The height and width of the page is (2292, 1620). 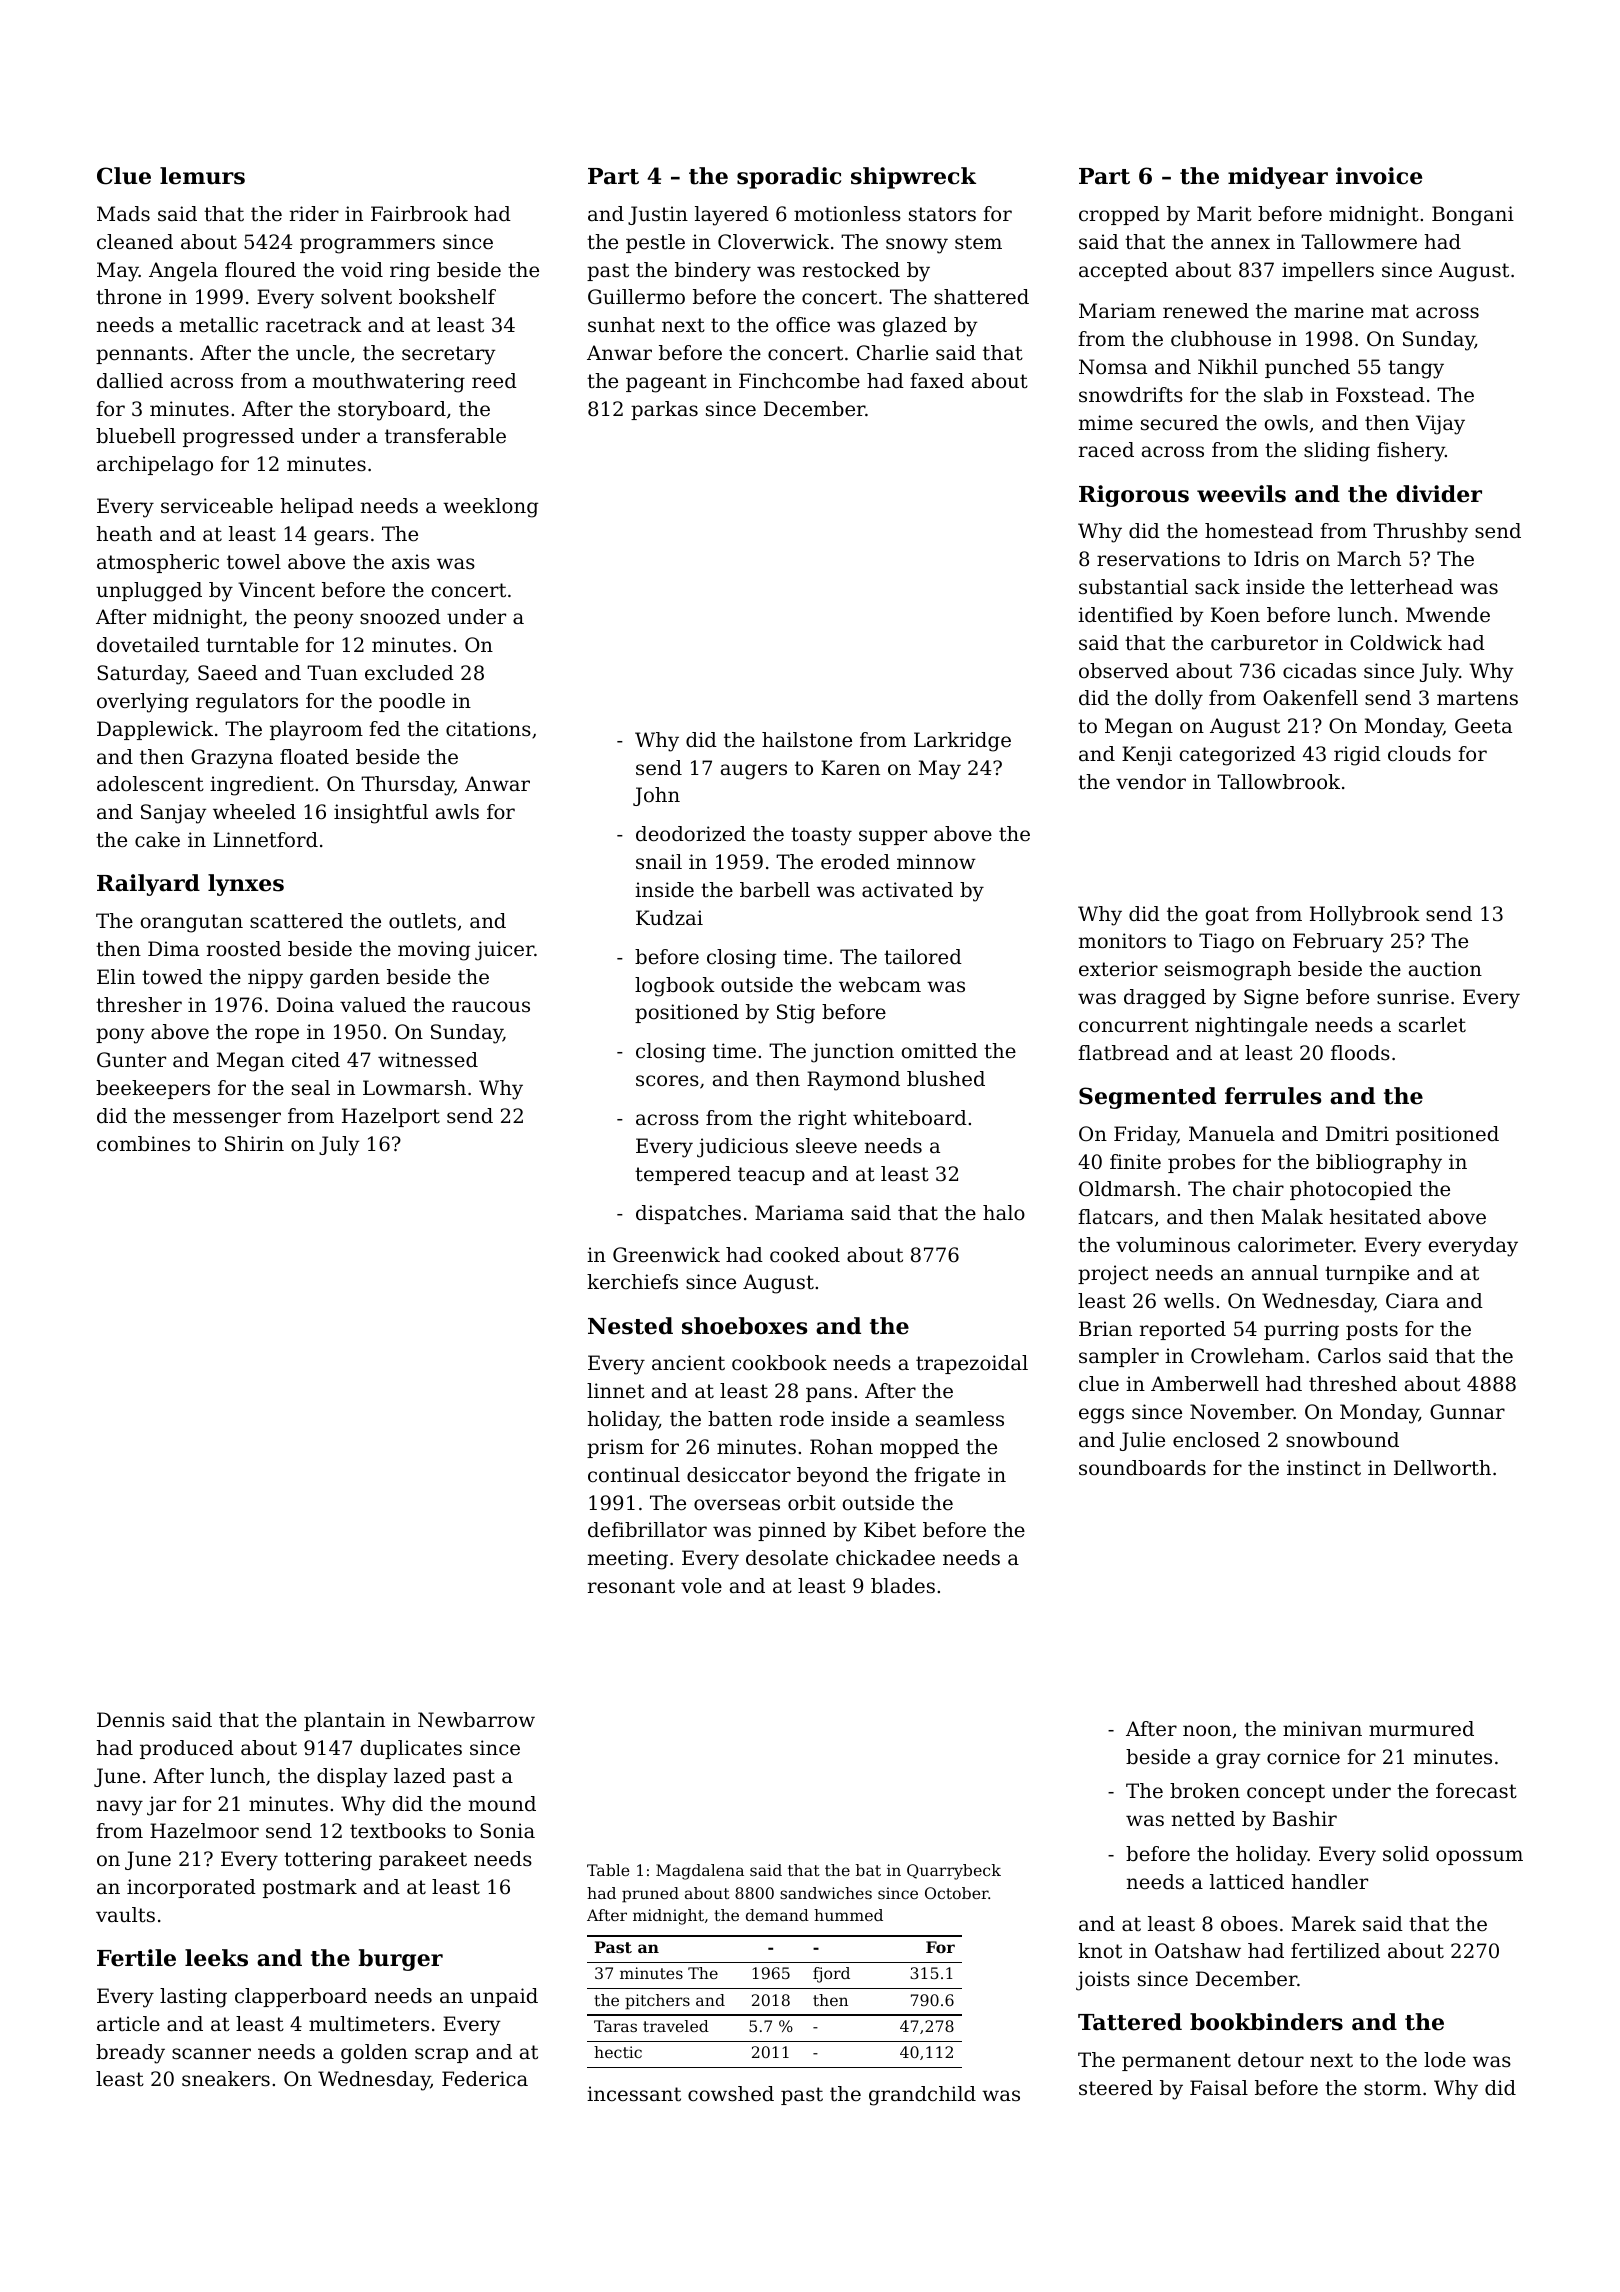 What do you see at coordinates (936, 862) in the page?
I see `minnow` at bounding box center [936, 862].
